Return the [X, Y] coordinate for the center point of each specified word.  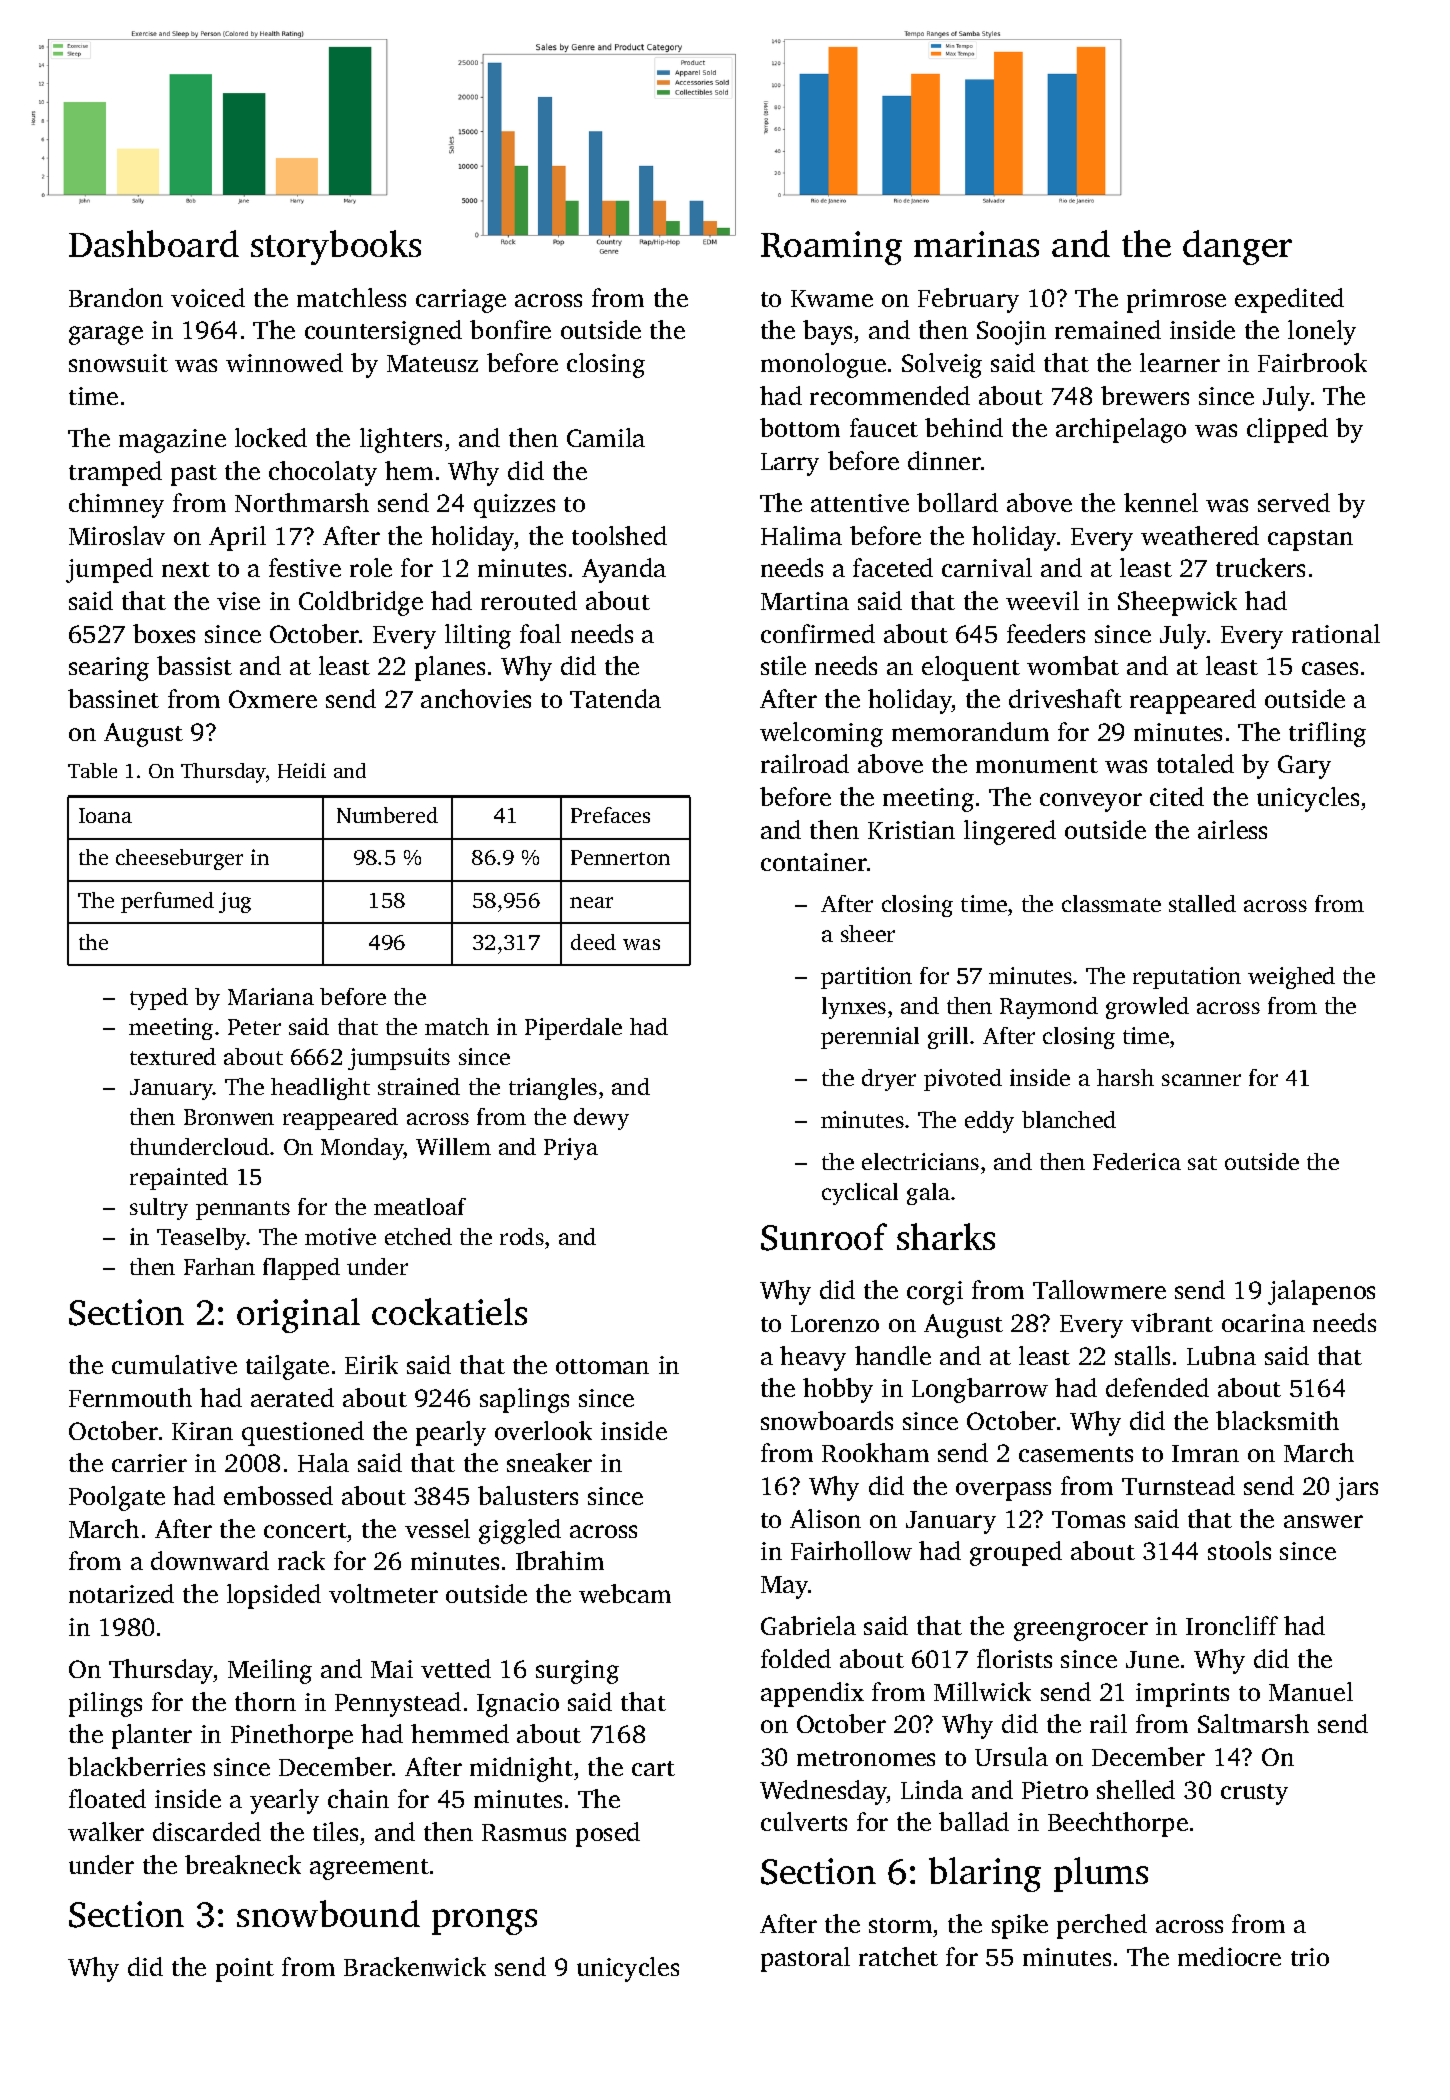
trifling [1327, 734]
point [245, 1970]
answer [1323, 1521]
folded [796, 1658]
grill [948, 1038]
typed [159, 999]
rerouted [529, 600]
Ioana [105, 815]
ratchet [898, 1956]
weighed [1291, 978]
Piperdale [573, 1029]
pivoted [963, 1080]
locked [271, 437]
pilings [105, 1704]
